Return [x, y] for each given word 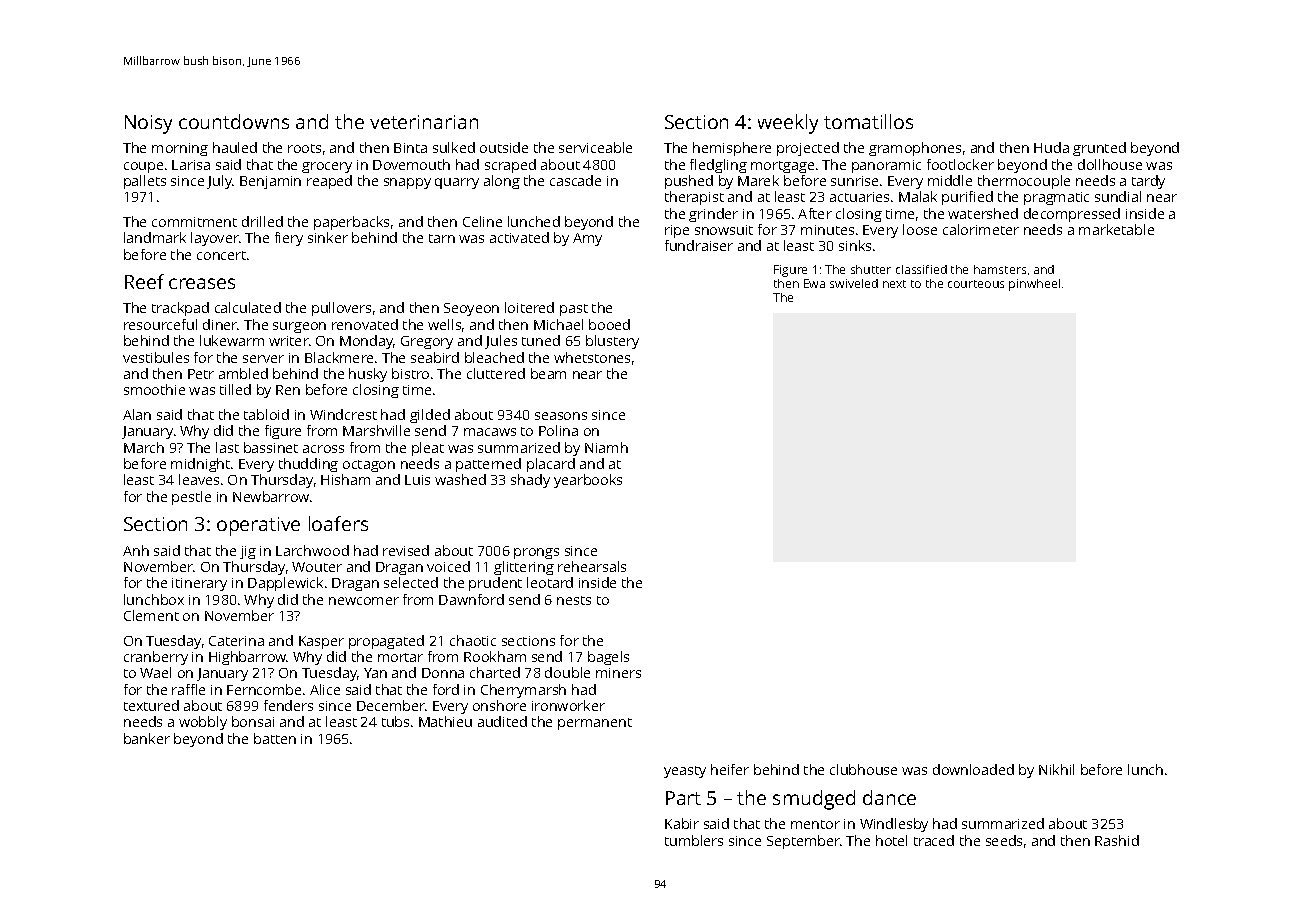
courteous [976, 284]
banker [147, 738]
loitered [529, 307]
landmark [155, 237]
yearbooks [588, 481]
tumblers [694, 840]
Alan [137, 414]
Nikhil [1056, 769]
